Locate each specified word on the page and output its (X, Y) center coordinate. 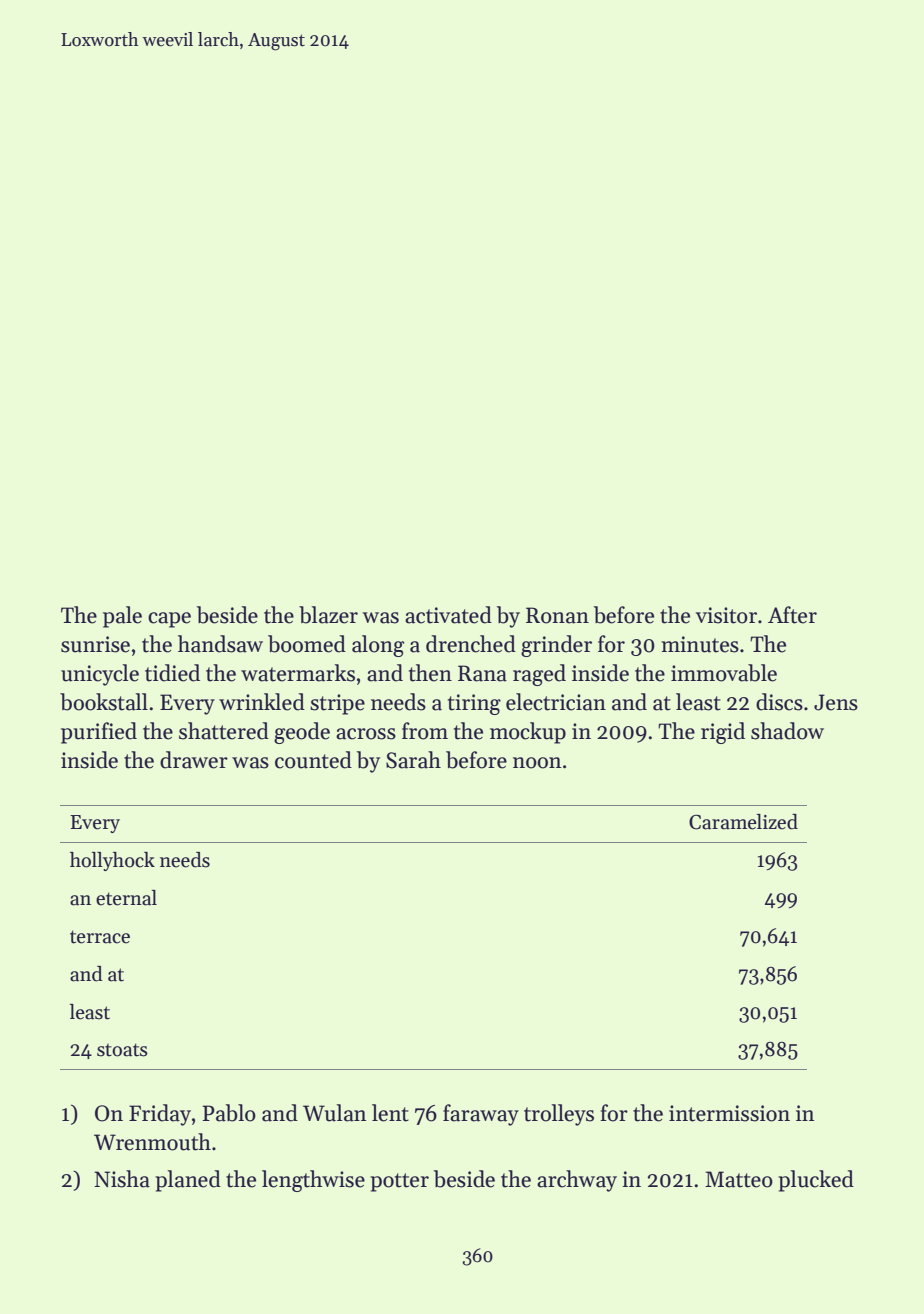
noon (537, 763)
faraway (481, 1115)
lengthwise (313, 1181)
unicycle (100, 675)
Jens (836, 702)
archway (577, 1181)
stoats (122, 1050)
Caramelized (743, 822)
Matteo (739, 1179)
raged (539, 675)
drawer (194, 760)
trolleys (559, 1115)
